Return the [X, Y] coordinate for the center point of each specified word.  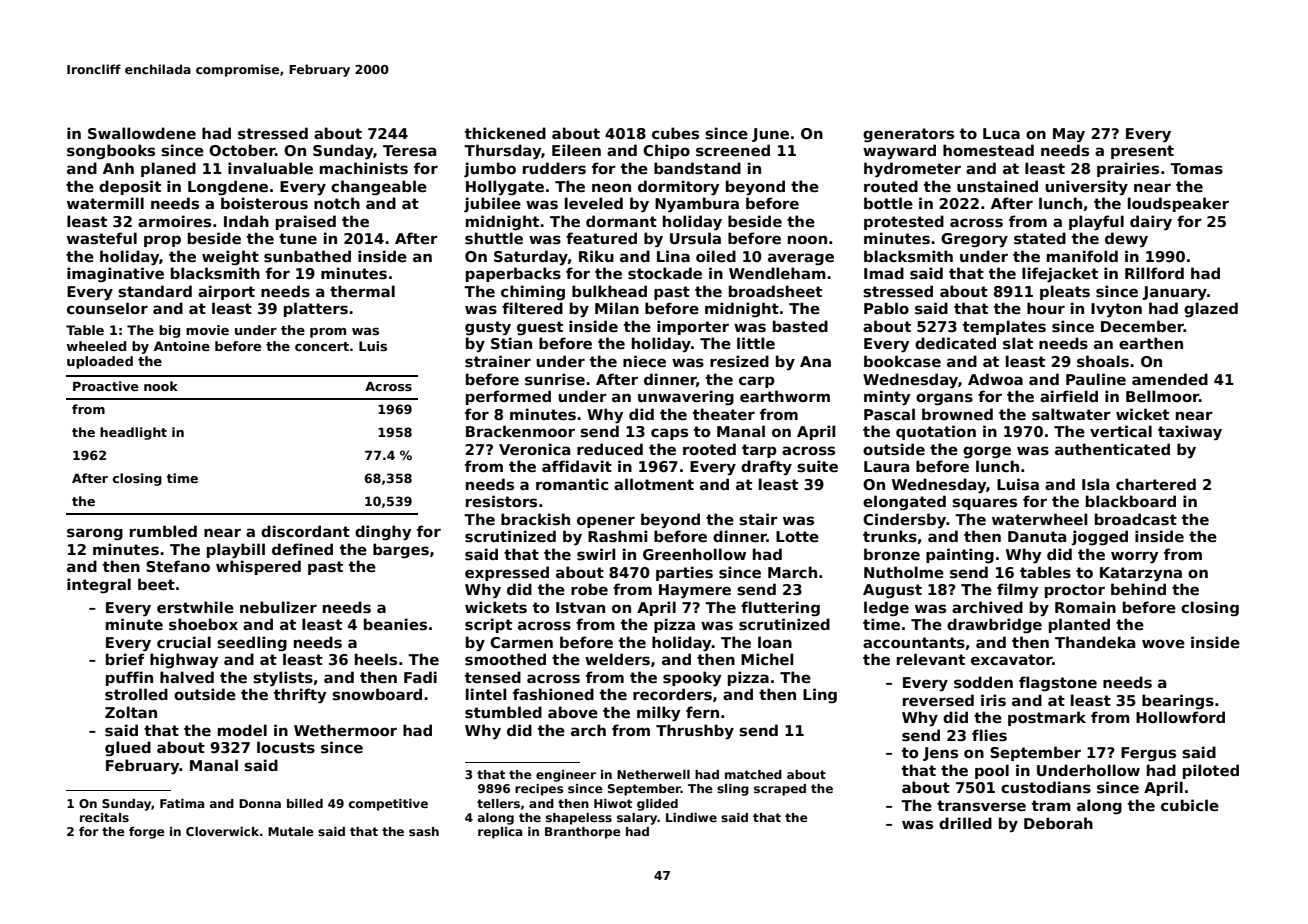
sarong [95, 534]
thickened [505, 133]
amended [1170, 379]
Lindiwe [691, 817]
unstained [997, 186]
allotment [654, 484]
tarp [759, 451]
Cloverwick [222, 831]
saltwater [1071, 414]
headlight [133, 433]
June [770, 135]
